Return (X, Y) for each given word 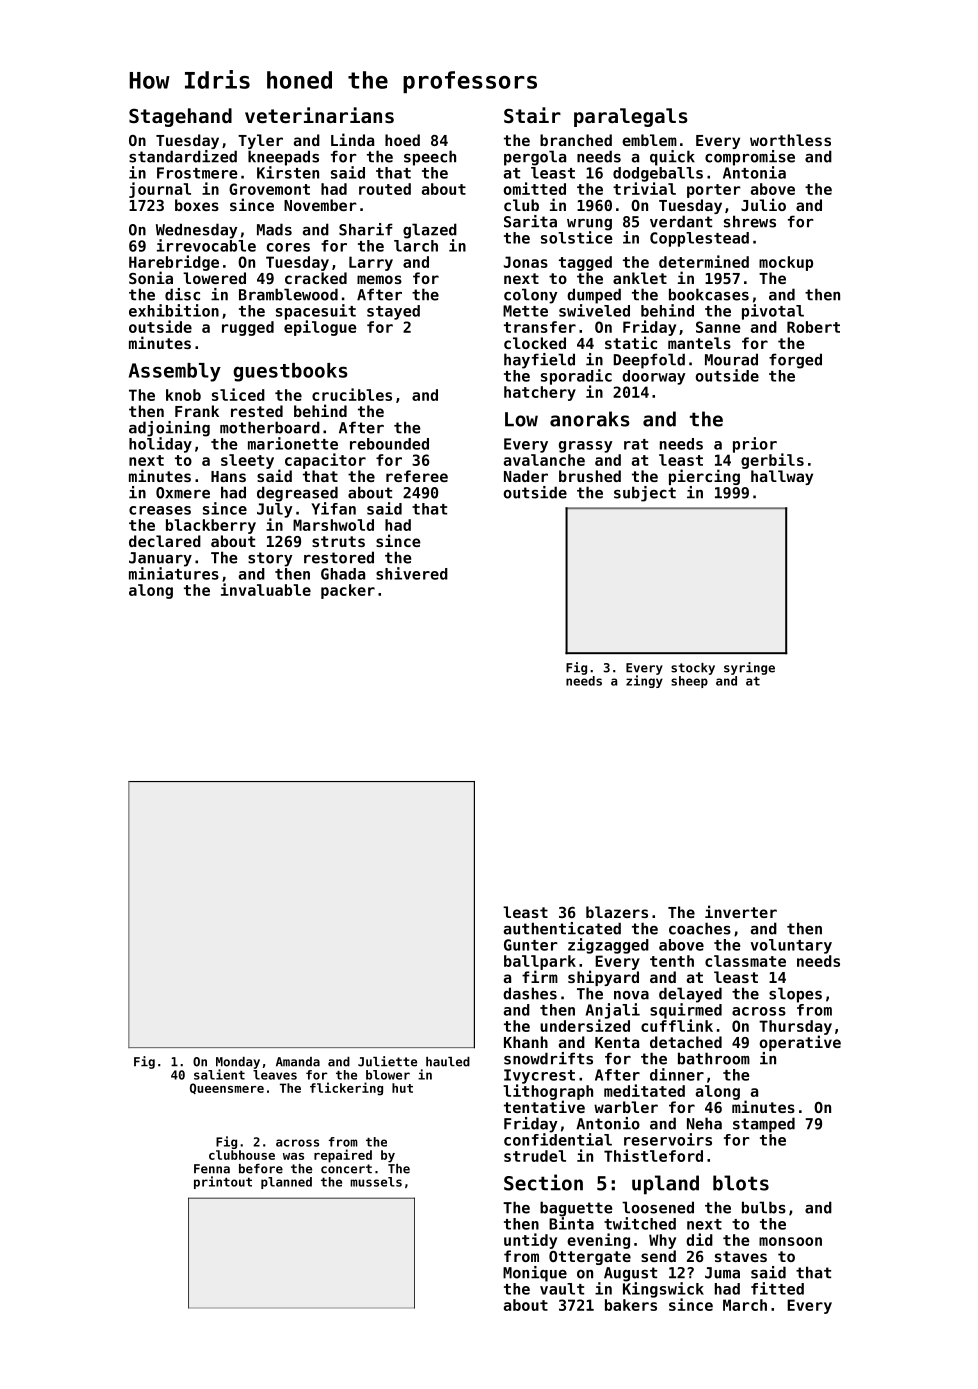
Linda (352, 139)
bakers (631, 1305)
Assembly (175, 372)
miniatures (174, 573)
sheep (689, 682)
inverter (741, 911)
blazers (617, 912)
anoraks (590, 419)
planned (286, 1183)
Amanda (298, 1062)
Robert (813, 327)
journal (160, 190)
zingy (644, 681)
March (745, 1305)
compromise (750, 158)
